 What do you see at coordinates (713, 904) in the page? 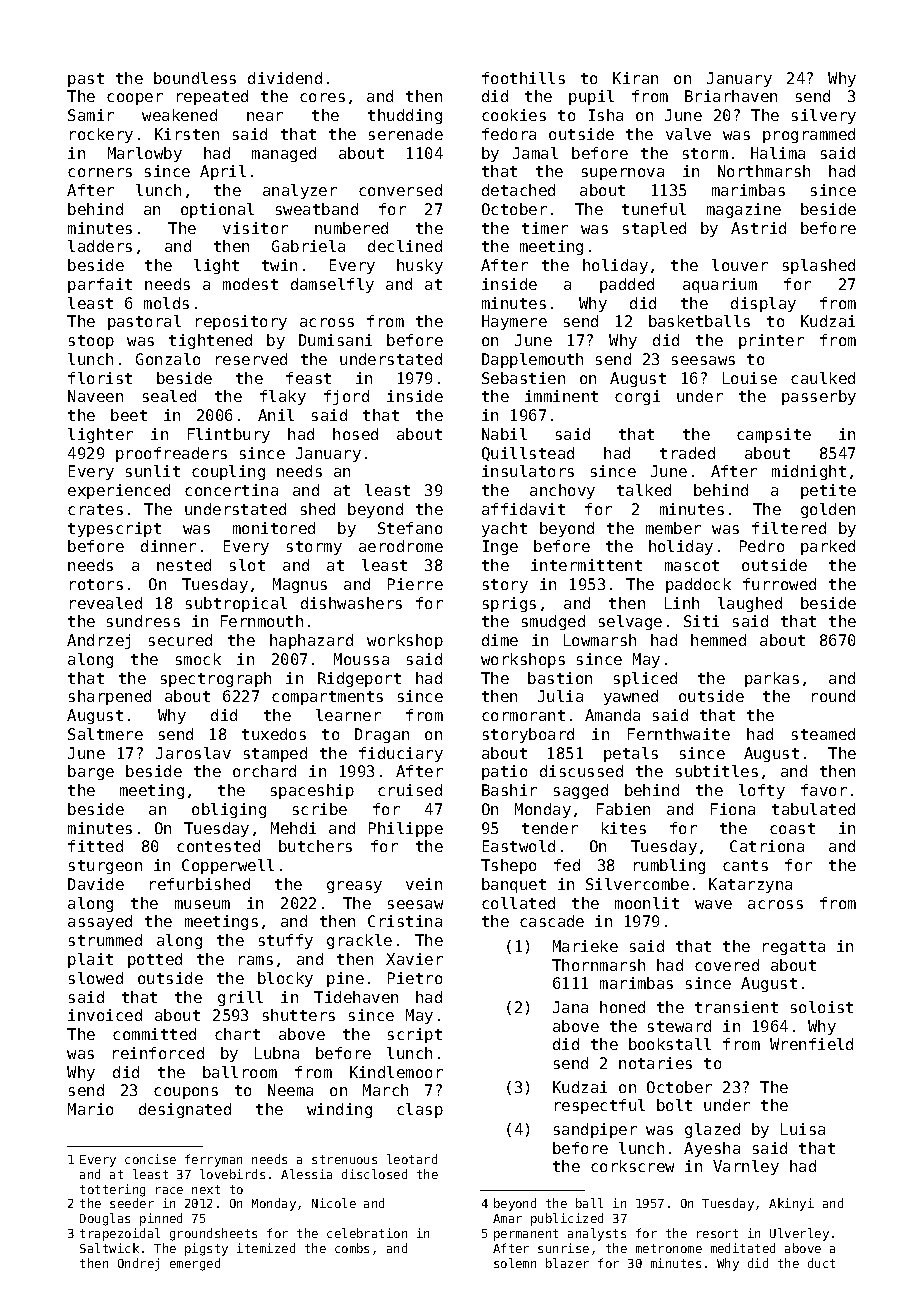
I see `wave` at bounding box center [713, 904].
